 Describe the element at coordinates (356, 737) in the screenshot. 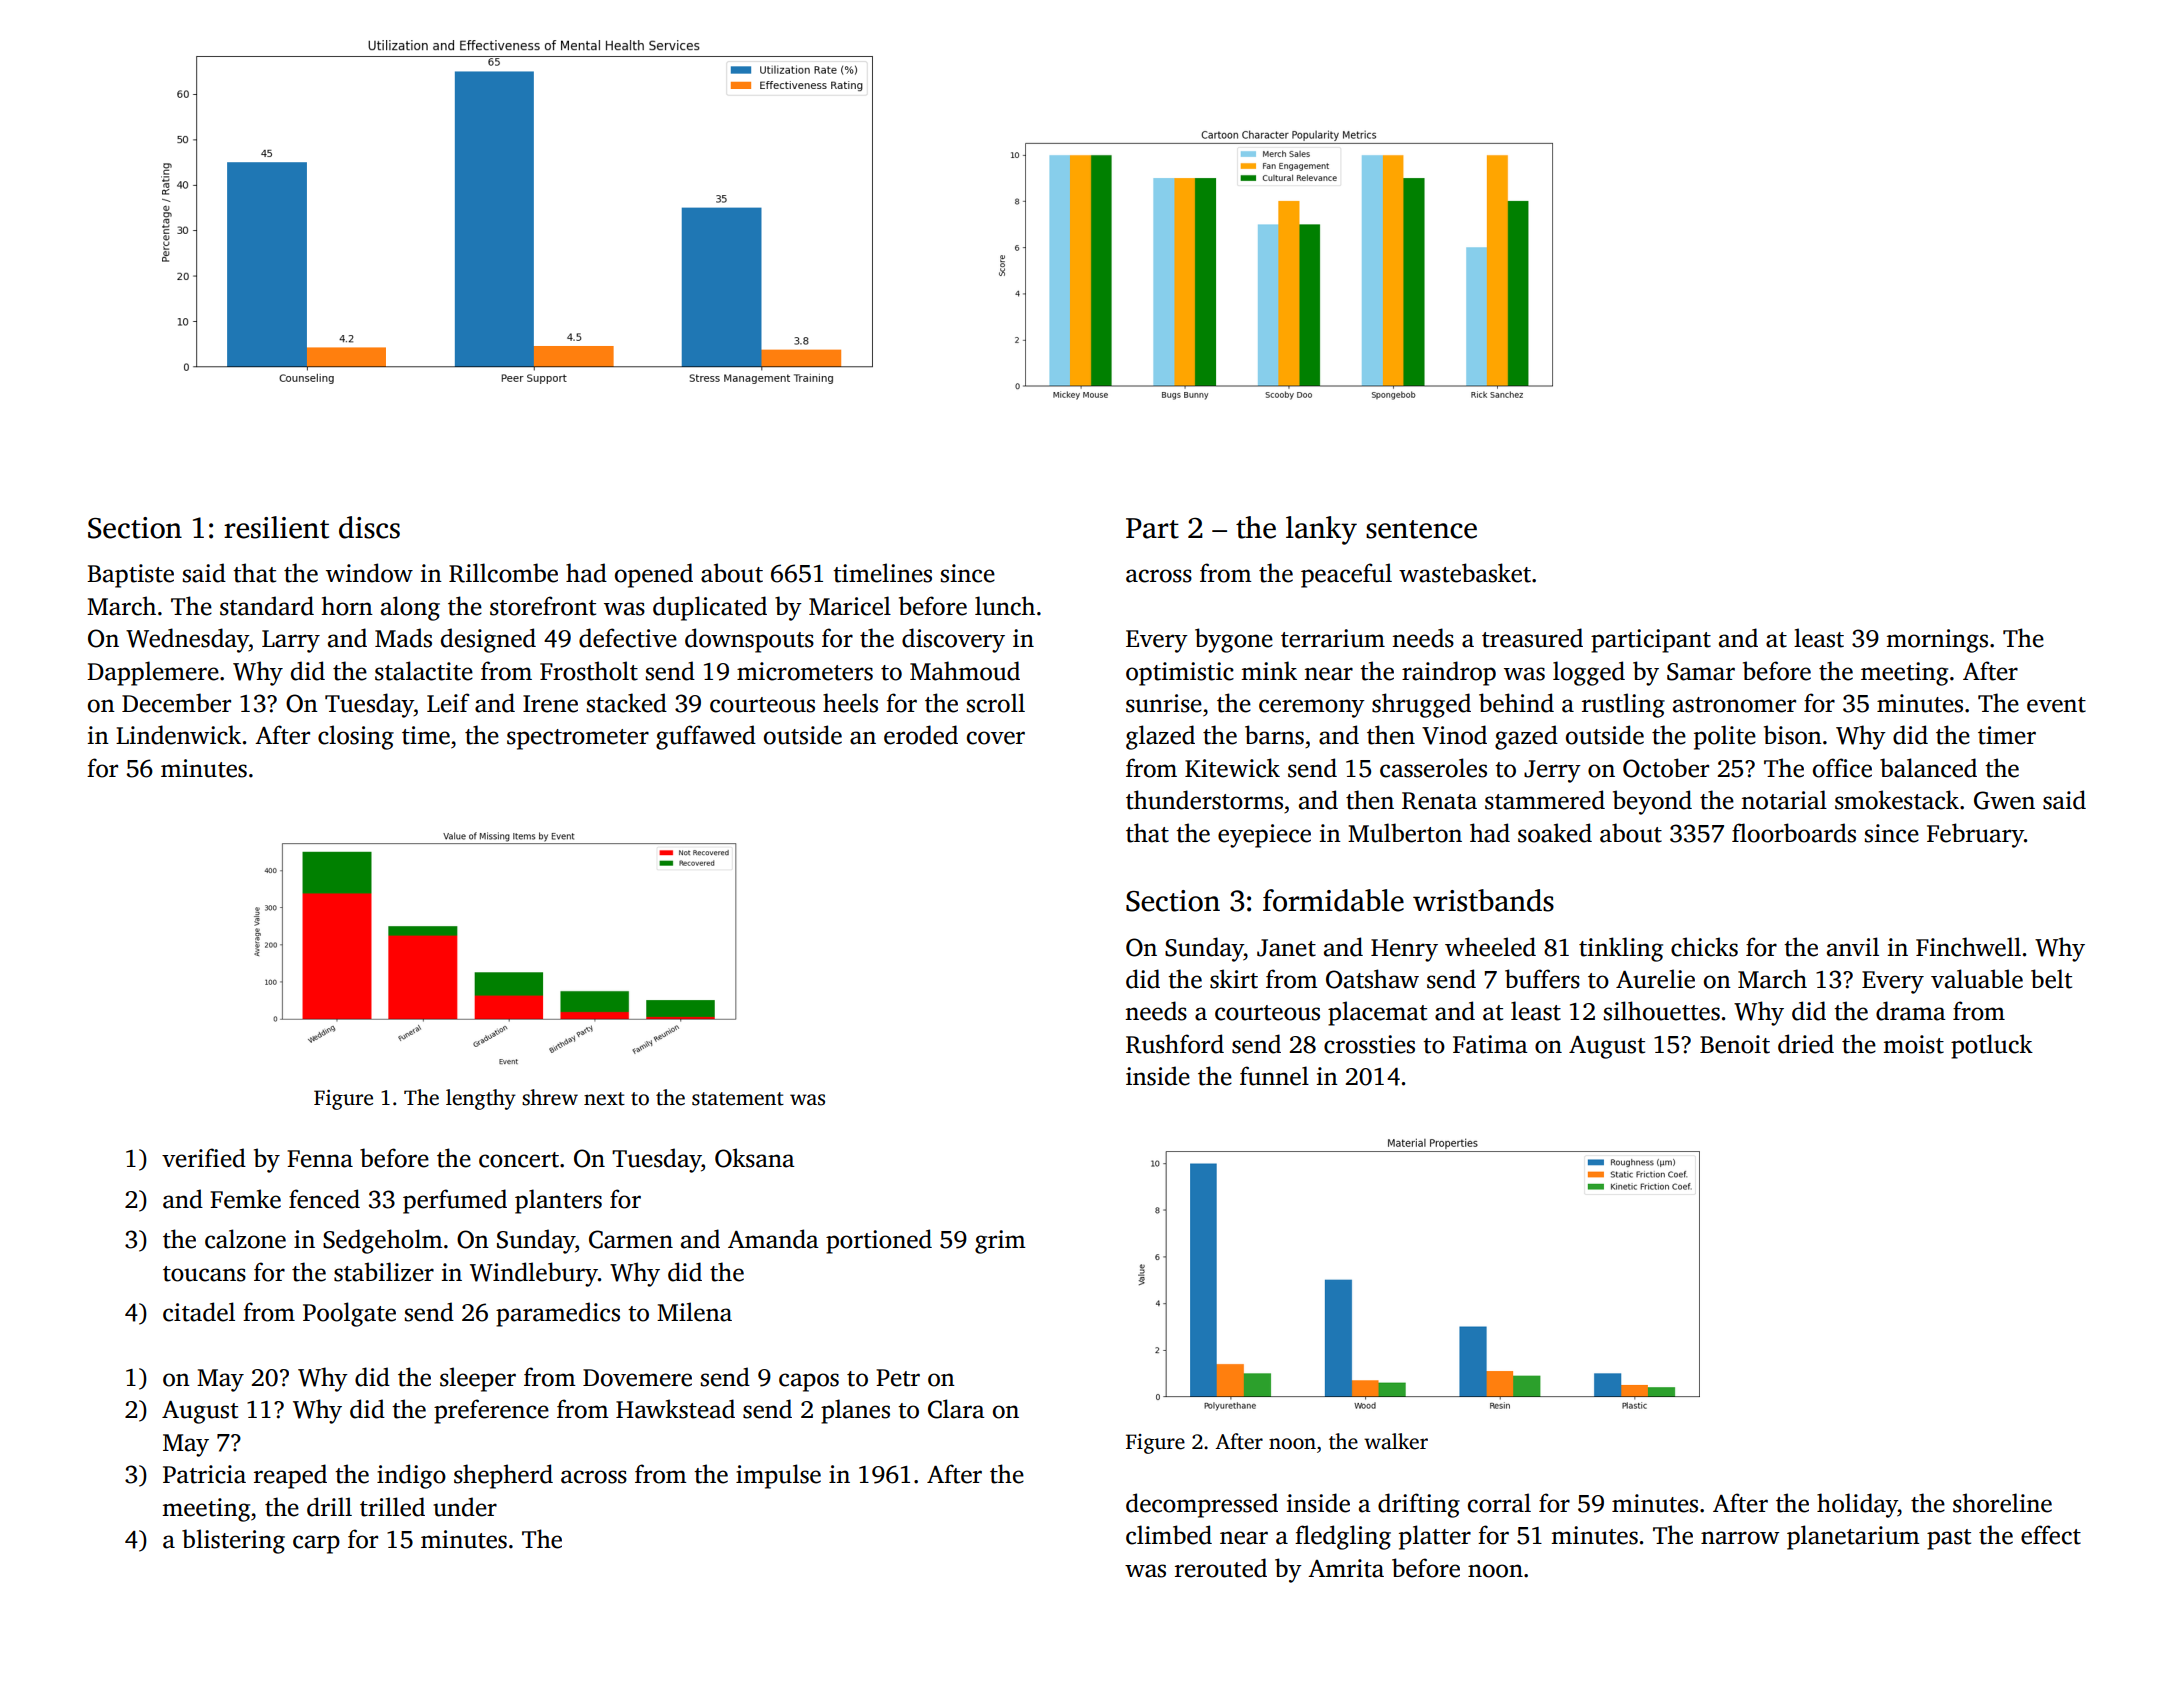

I see `closing` at that location.
